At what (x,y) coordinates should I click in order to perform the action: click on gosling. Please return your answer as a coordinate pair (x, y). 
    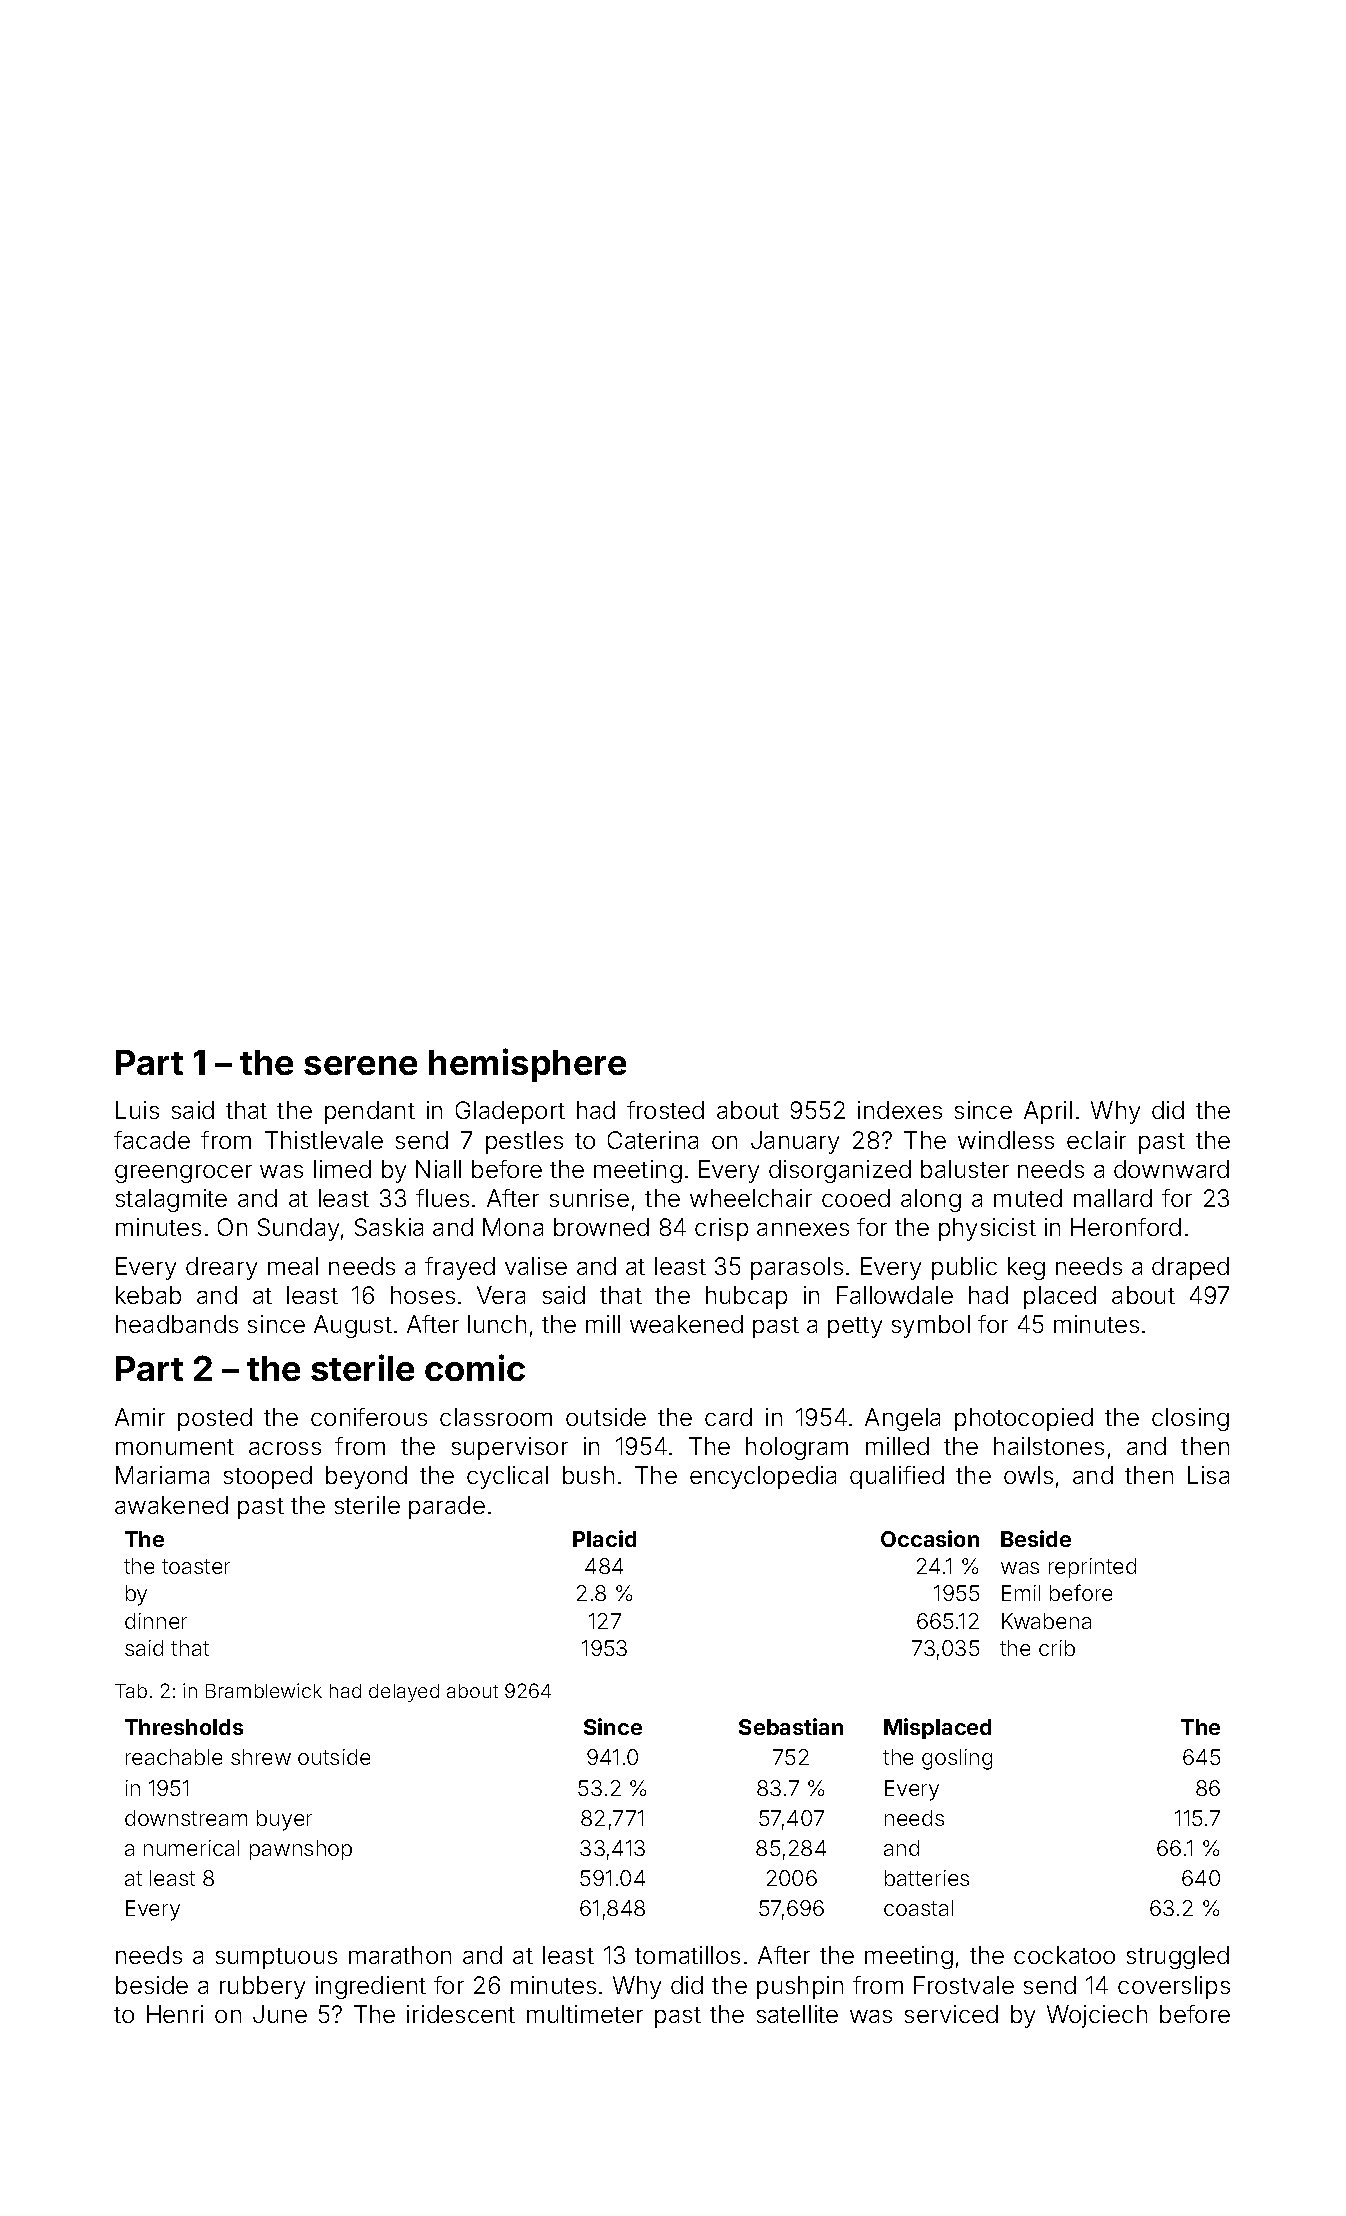
    Looking at the image, I should click on (957, 1759).
